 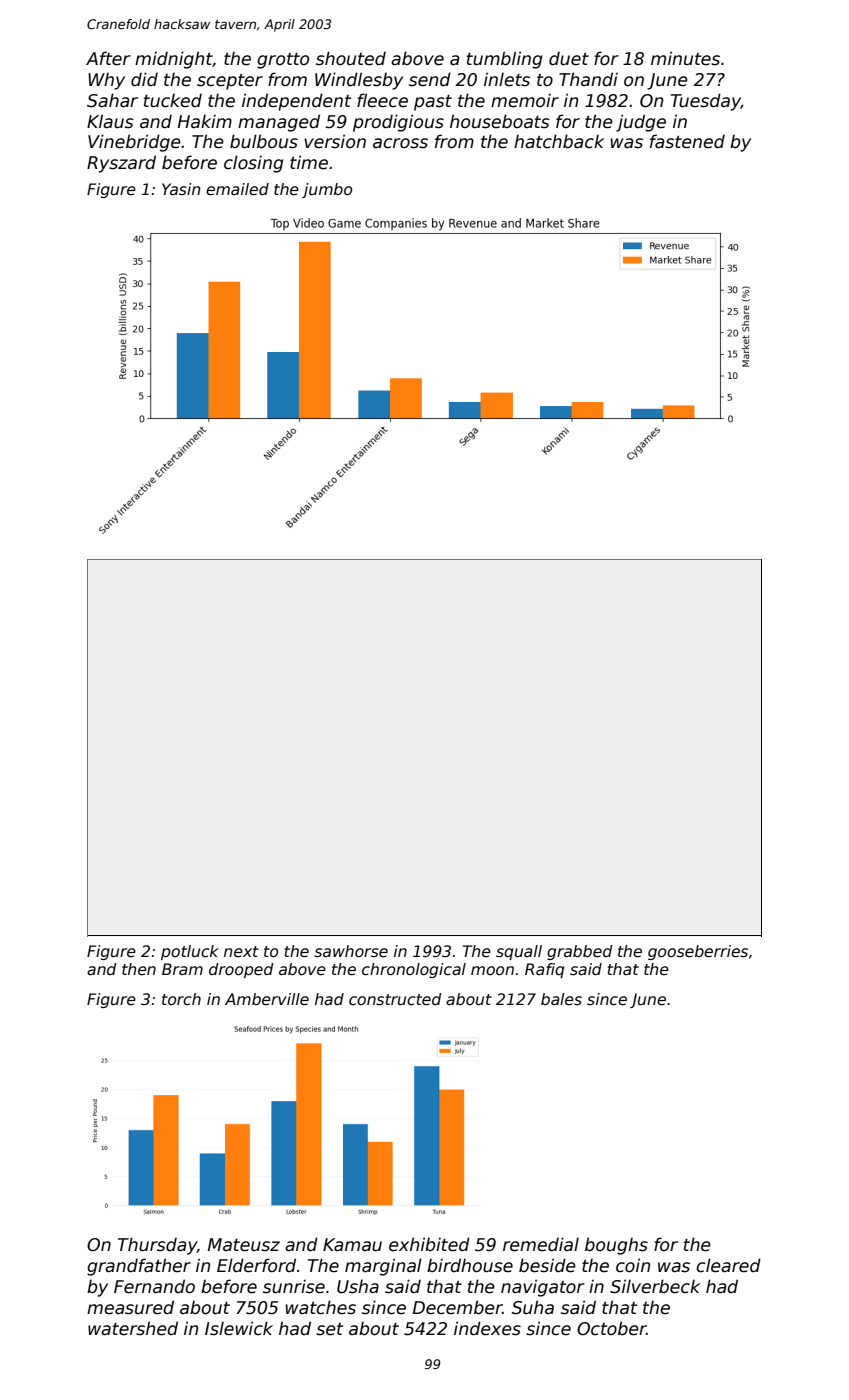 What do you see at coordinates (181, 189) in the screenshot?
I see `Yasin` at bounding box center [181, 189].
